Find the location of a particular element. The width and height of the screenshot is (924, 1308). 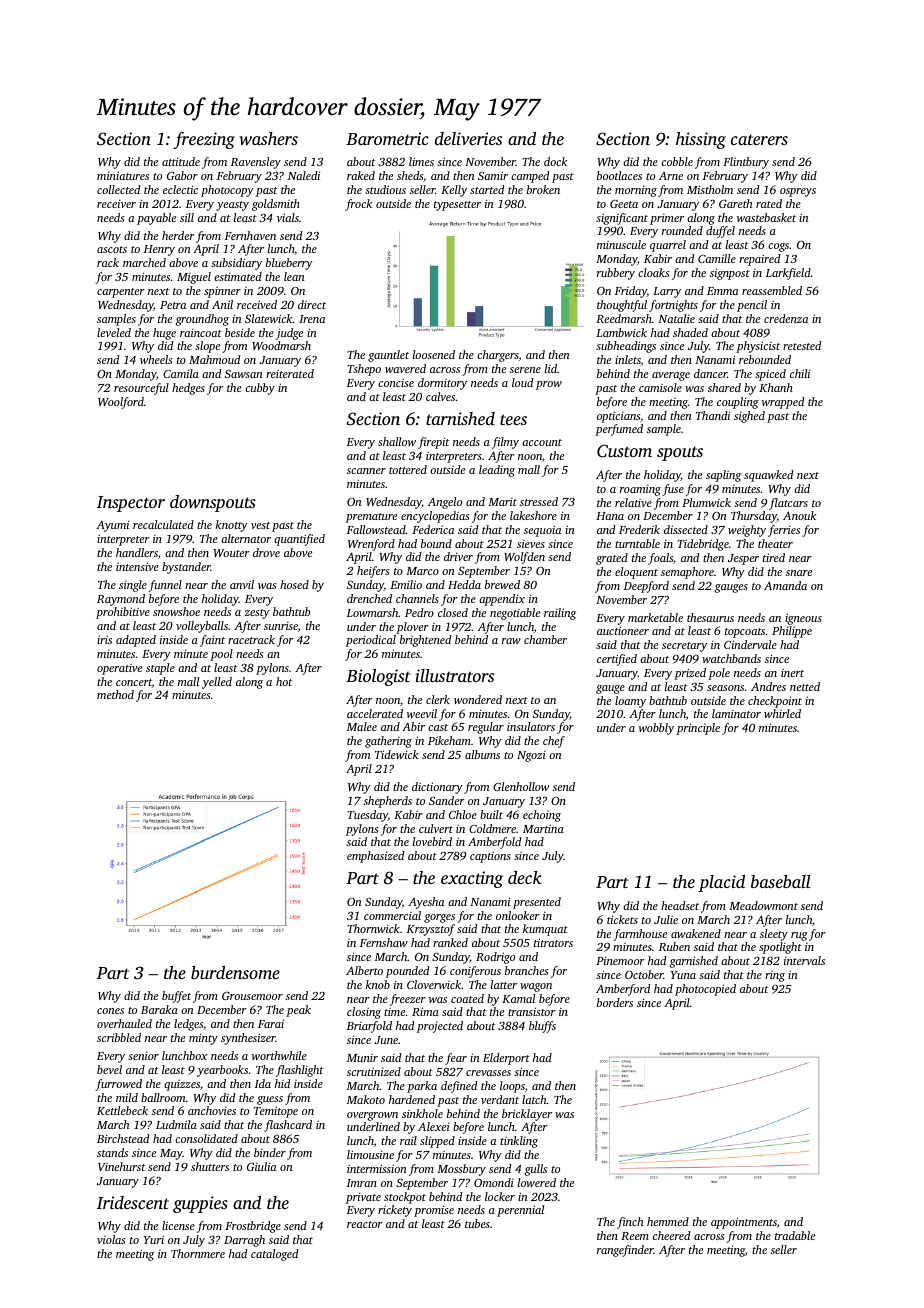

slipped is located at coordinates (437, 1142).
